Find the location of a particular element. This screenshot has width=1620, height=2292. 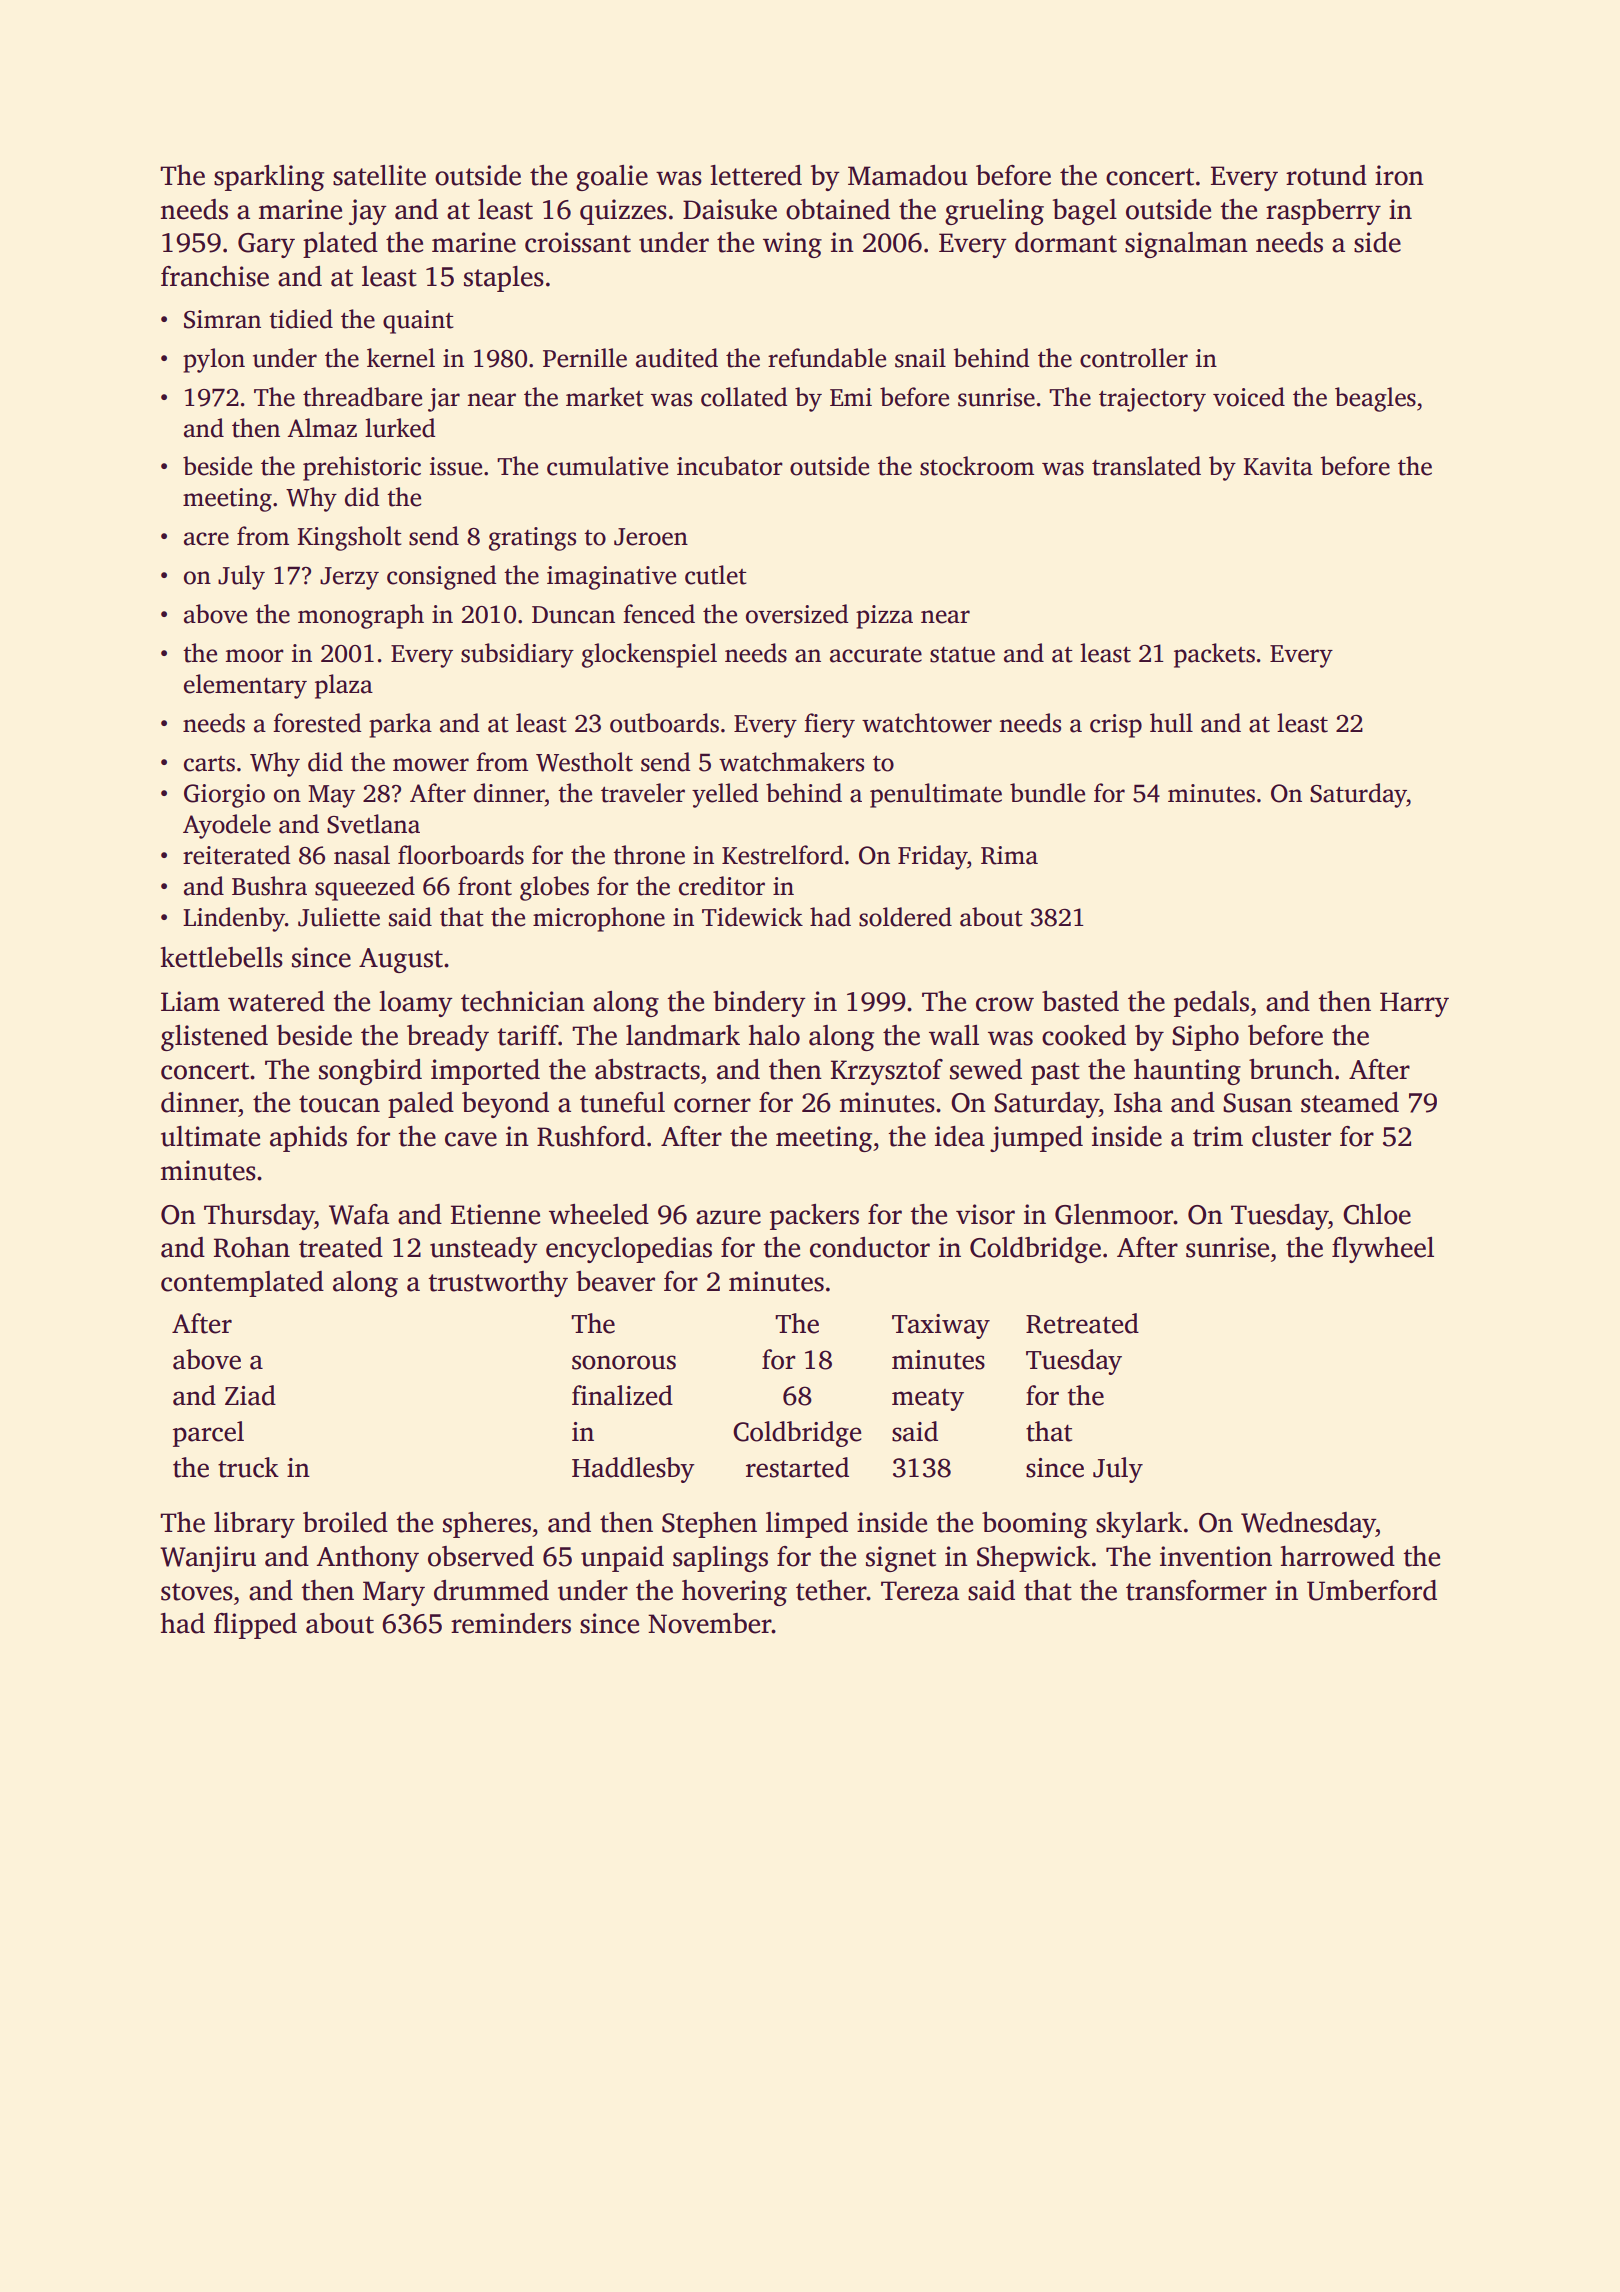

pedals is located at coordinates (1211, 1004).
